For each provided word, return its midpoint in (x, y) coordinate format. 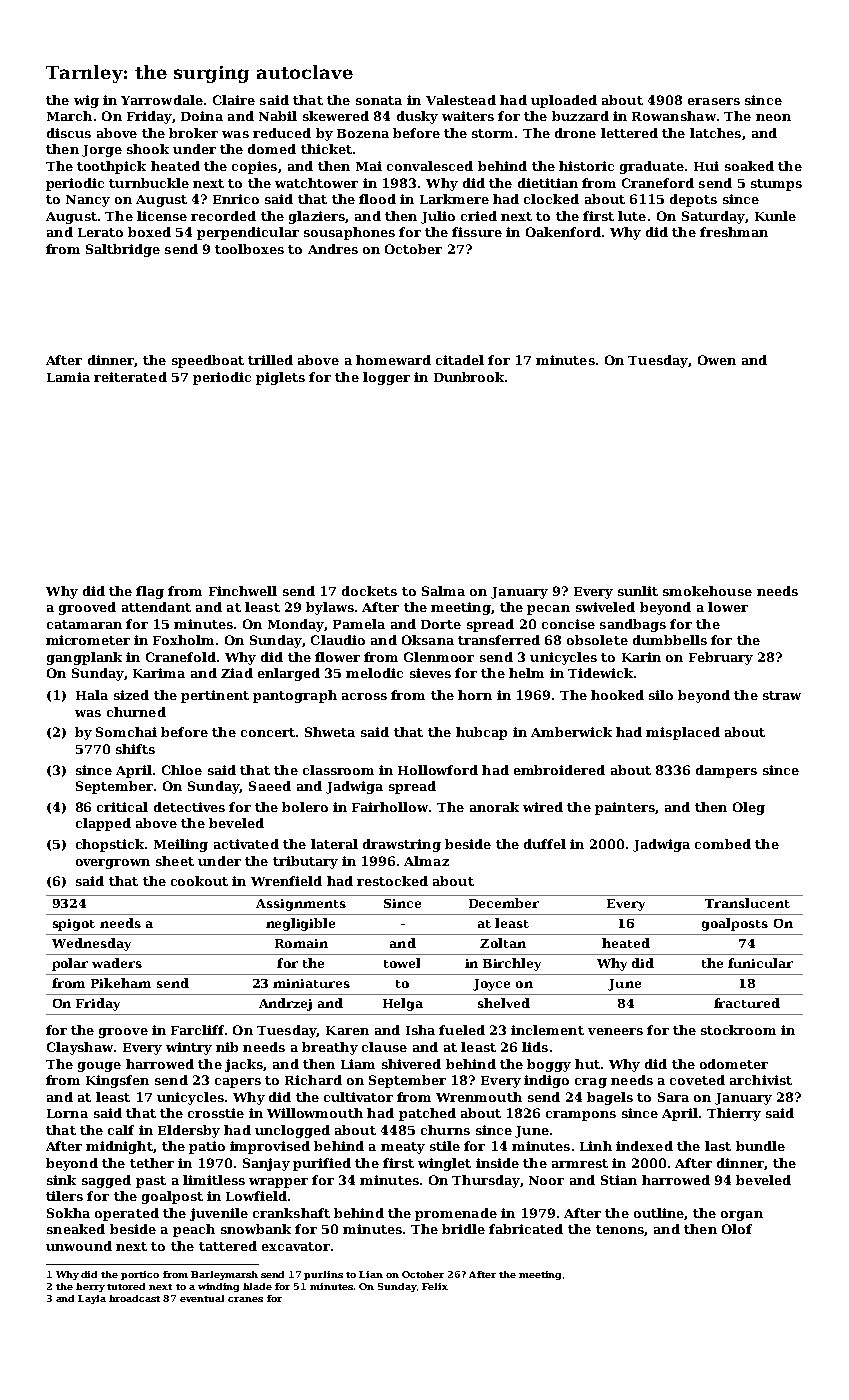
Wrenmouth (479, 1097)
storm (492, 133)
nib (227, 1047)
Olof (737, 1229)
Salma (443, 591)
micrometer (88, 640)
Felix (435, 1286)
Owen (717, 360)
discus (69, 133)
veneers (615, 1031)
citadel (460, 360)
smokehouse (707, 591)
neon (773, 117)
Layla (92, 1299)
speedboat (208, 361)
